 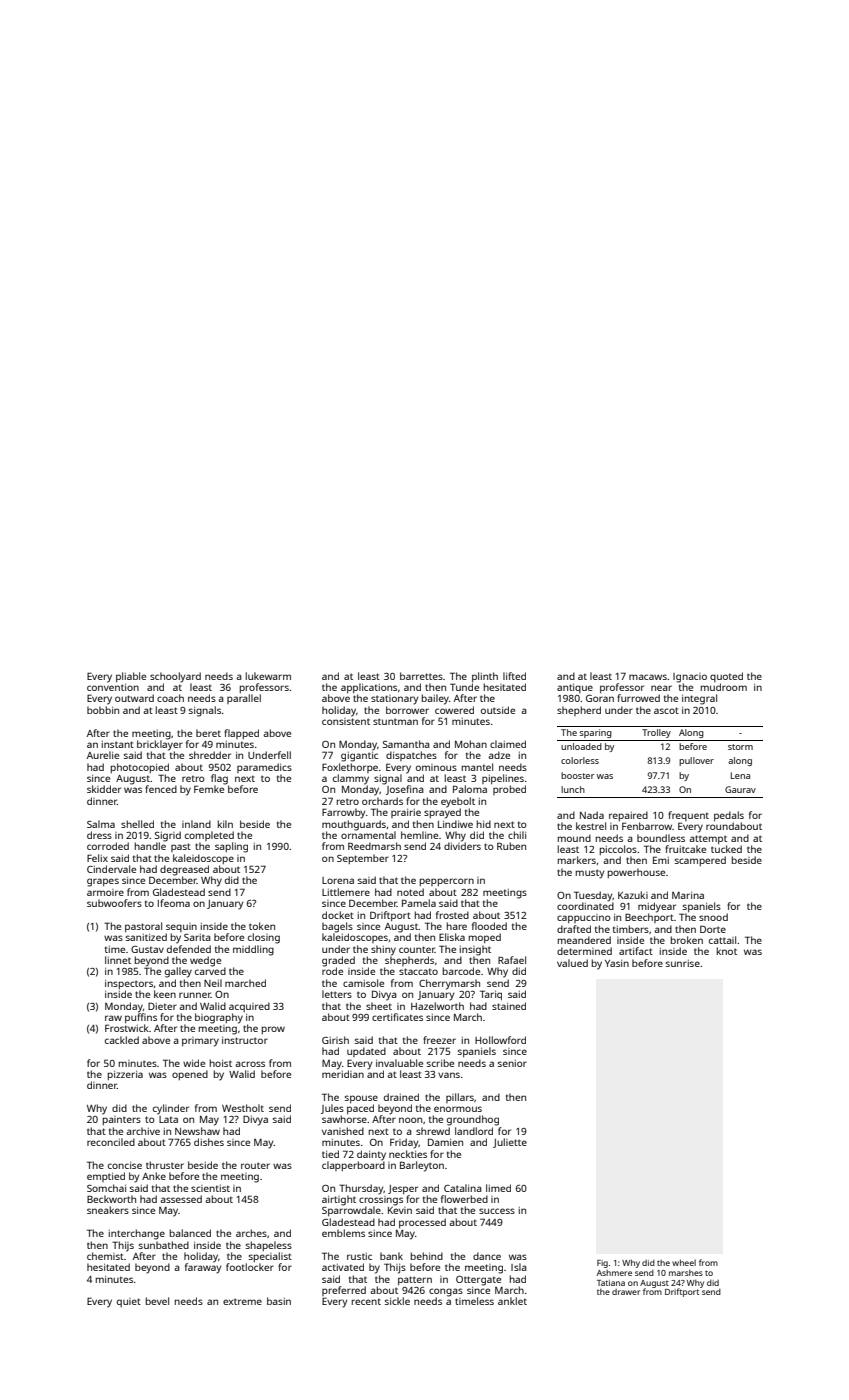 I want to click on meridian, so click(x=343, y=1074).
